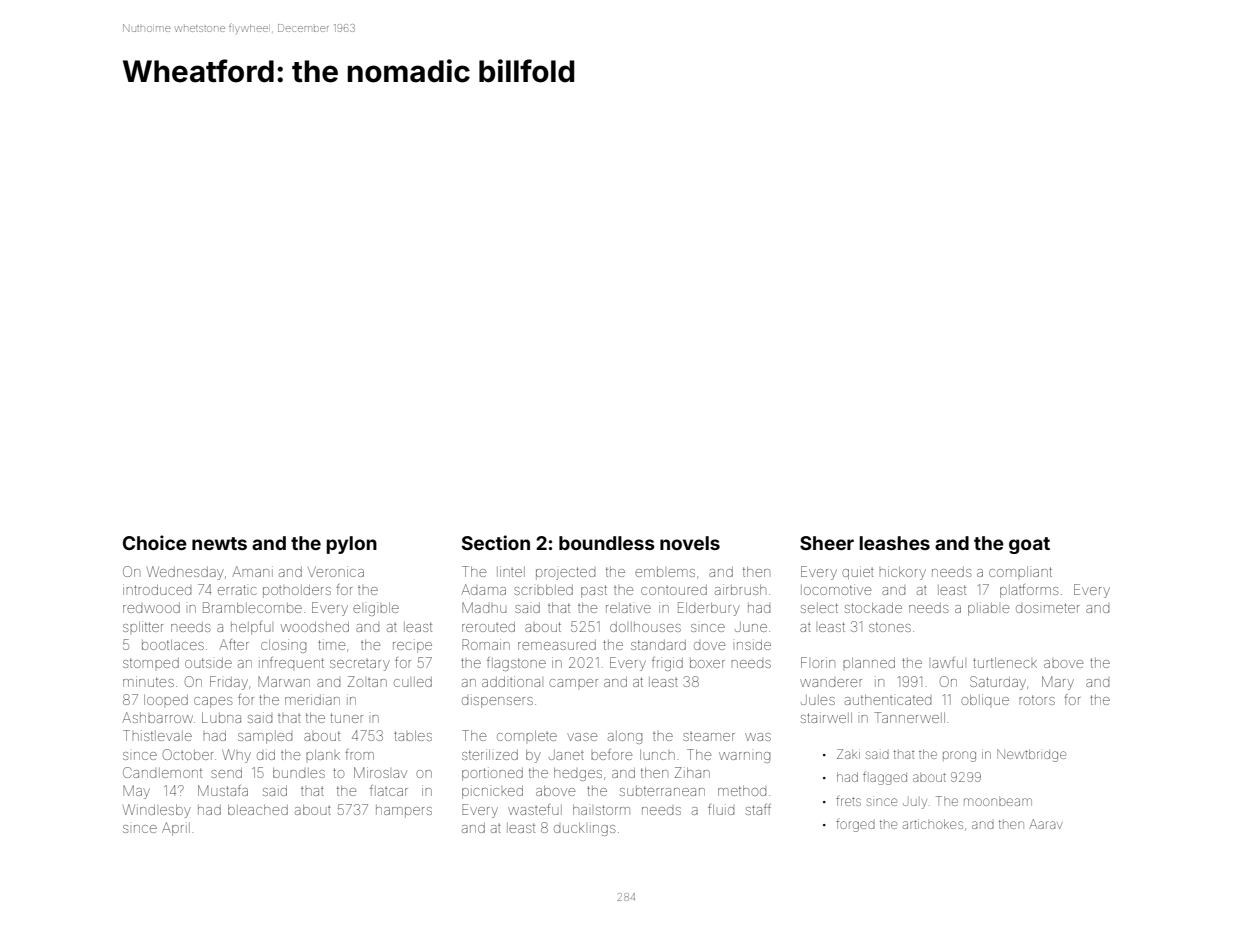  I want to click on forged, so click(855, 826).
